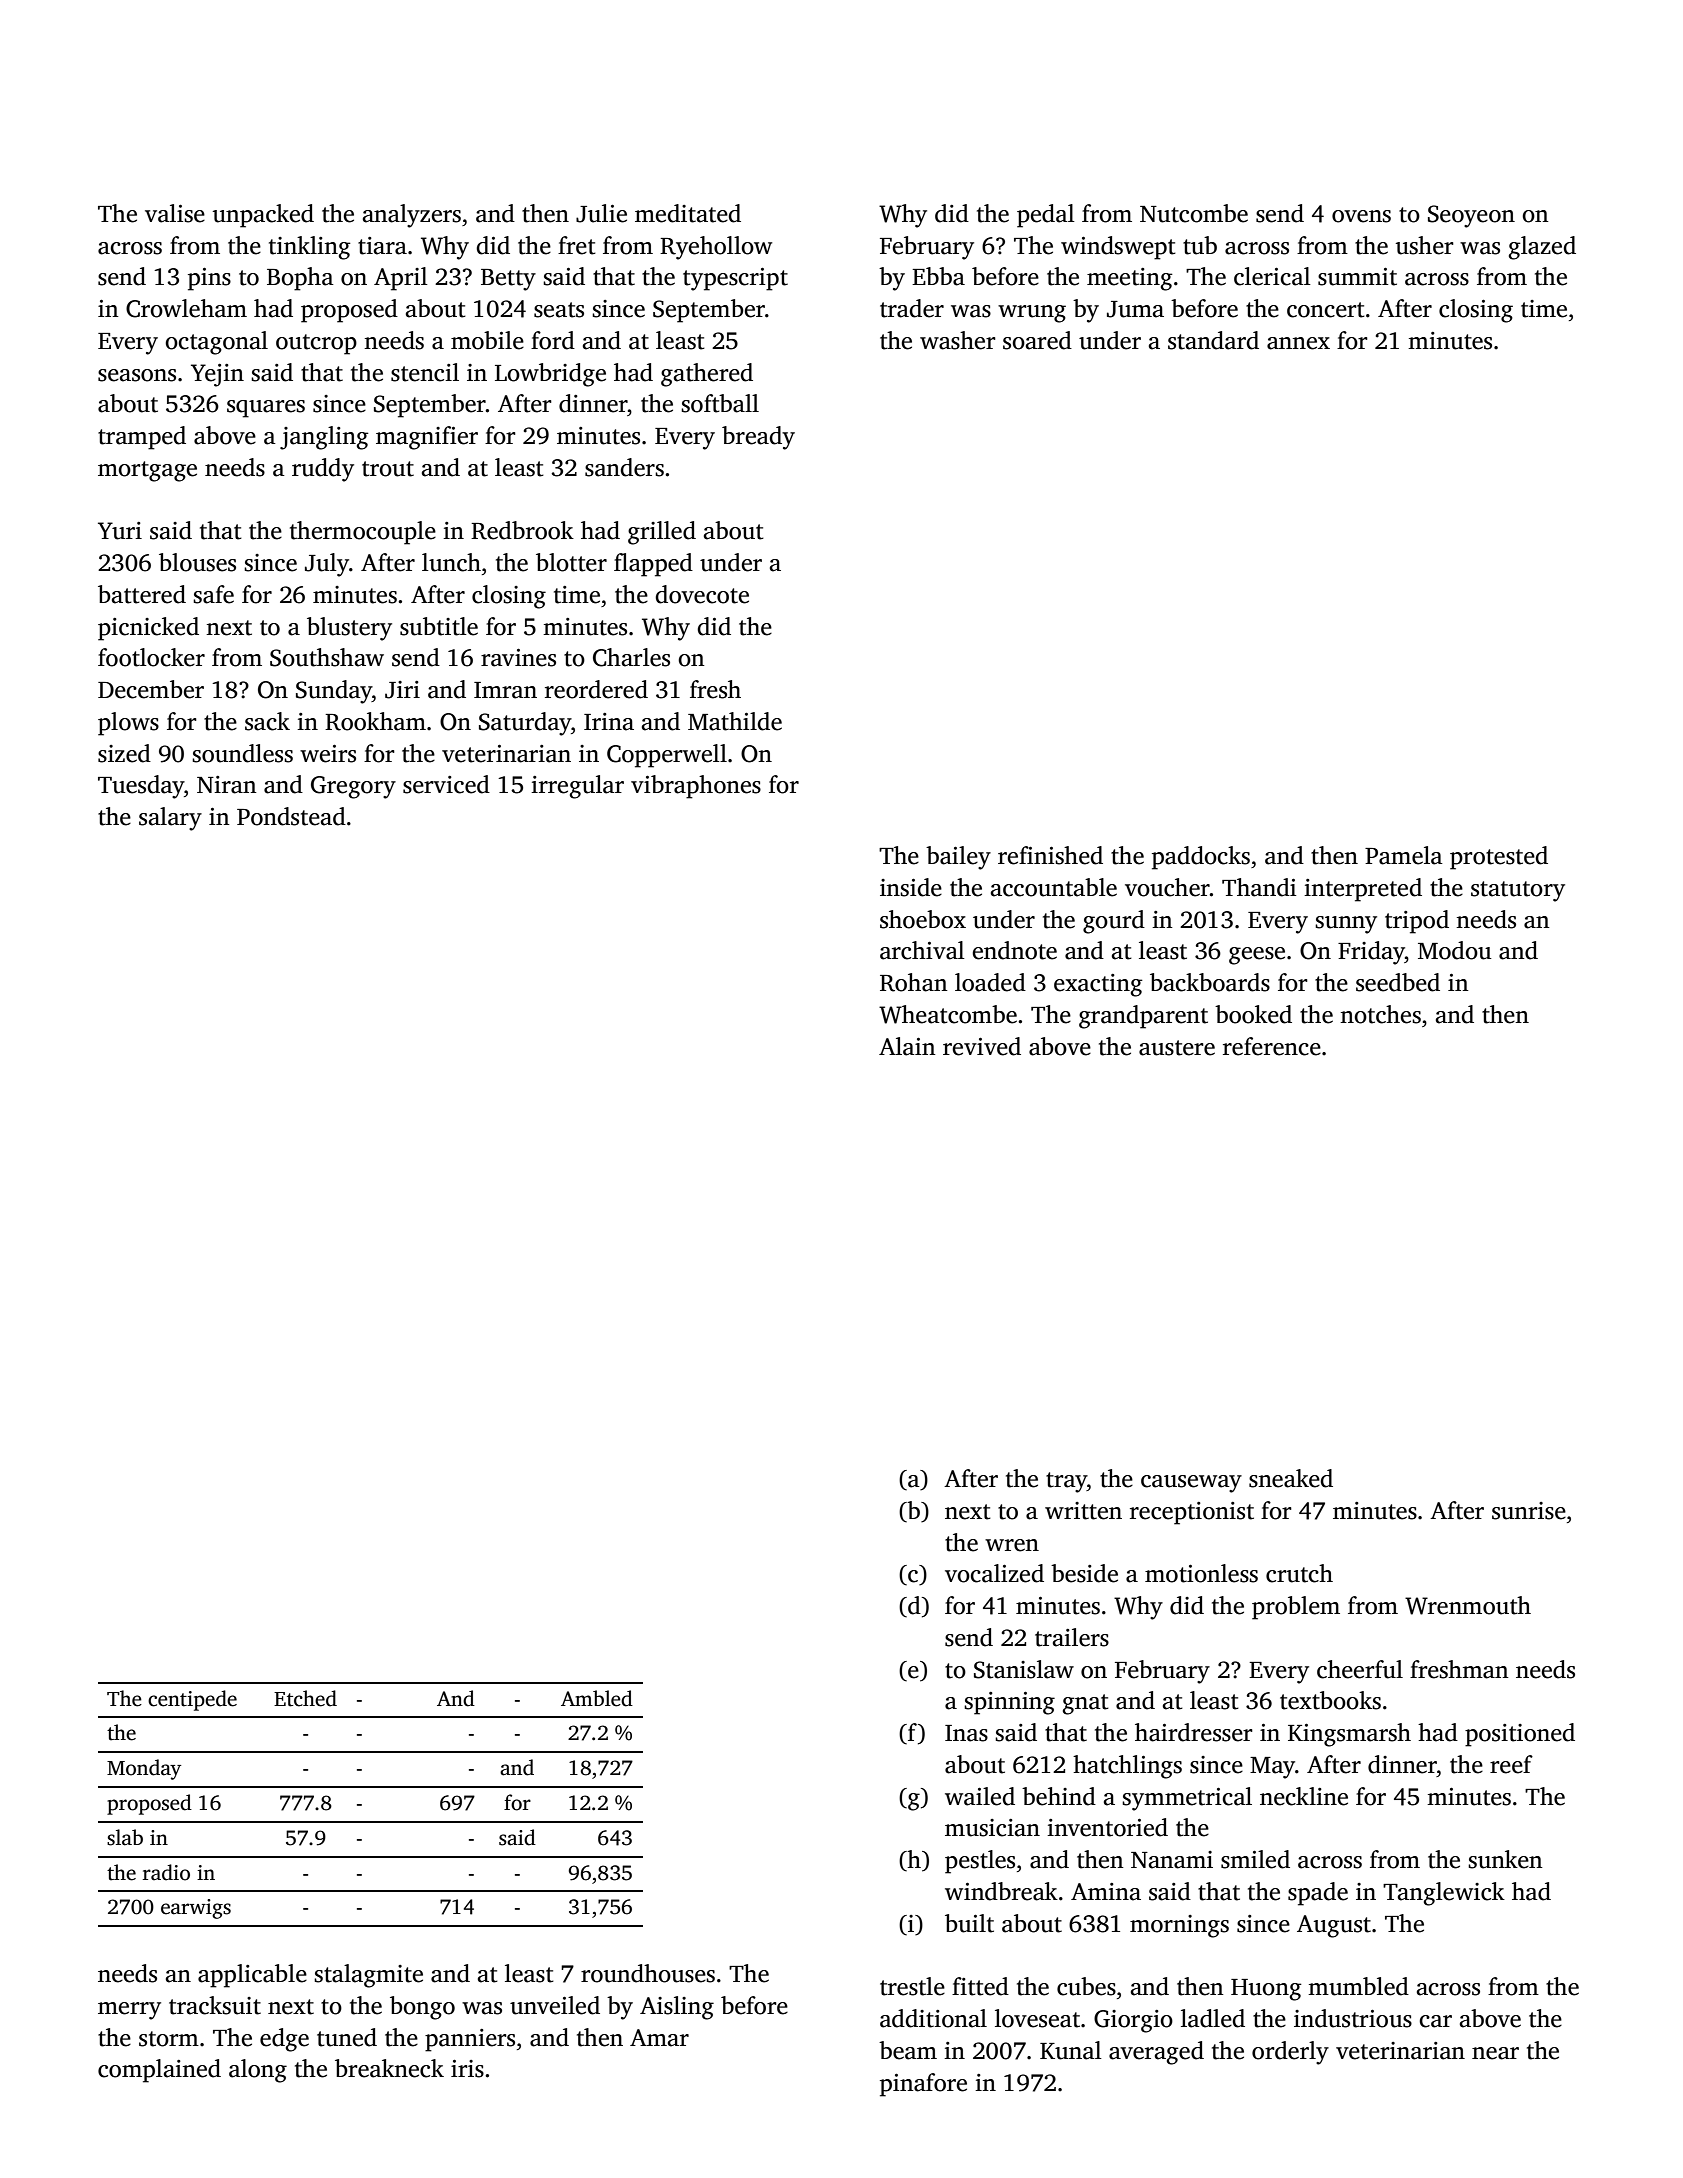  I want to click on iris, so click(467, 2069).
